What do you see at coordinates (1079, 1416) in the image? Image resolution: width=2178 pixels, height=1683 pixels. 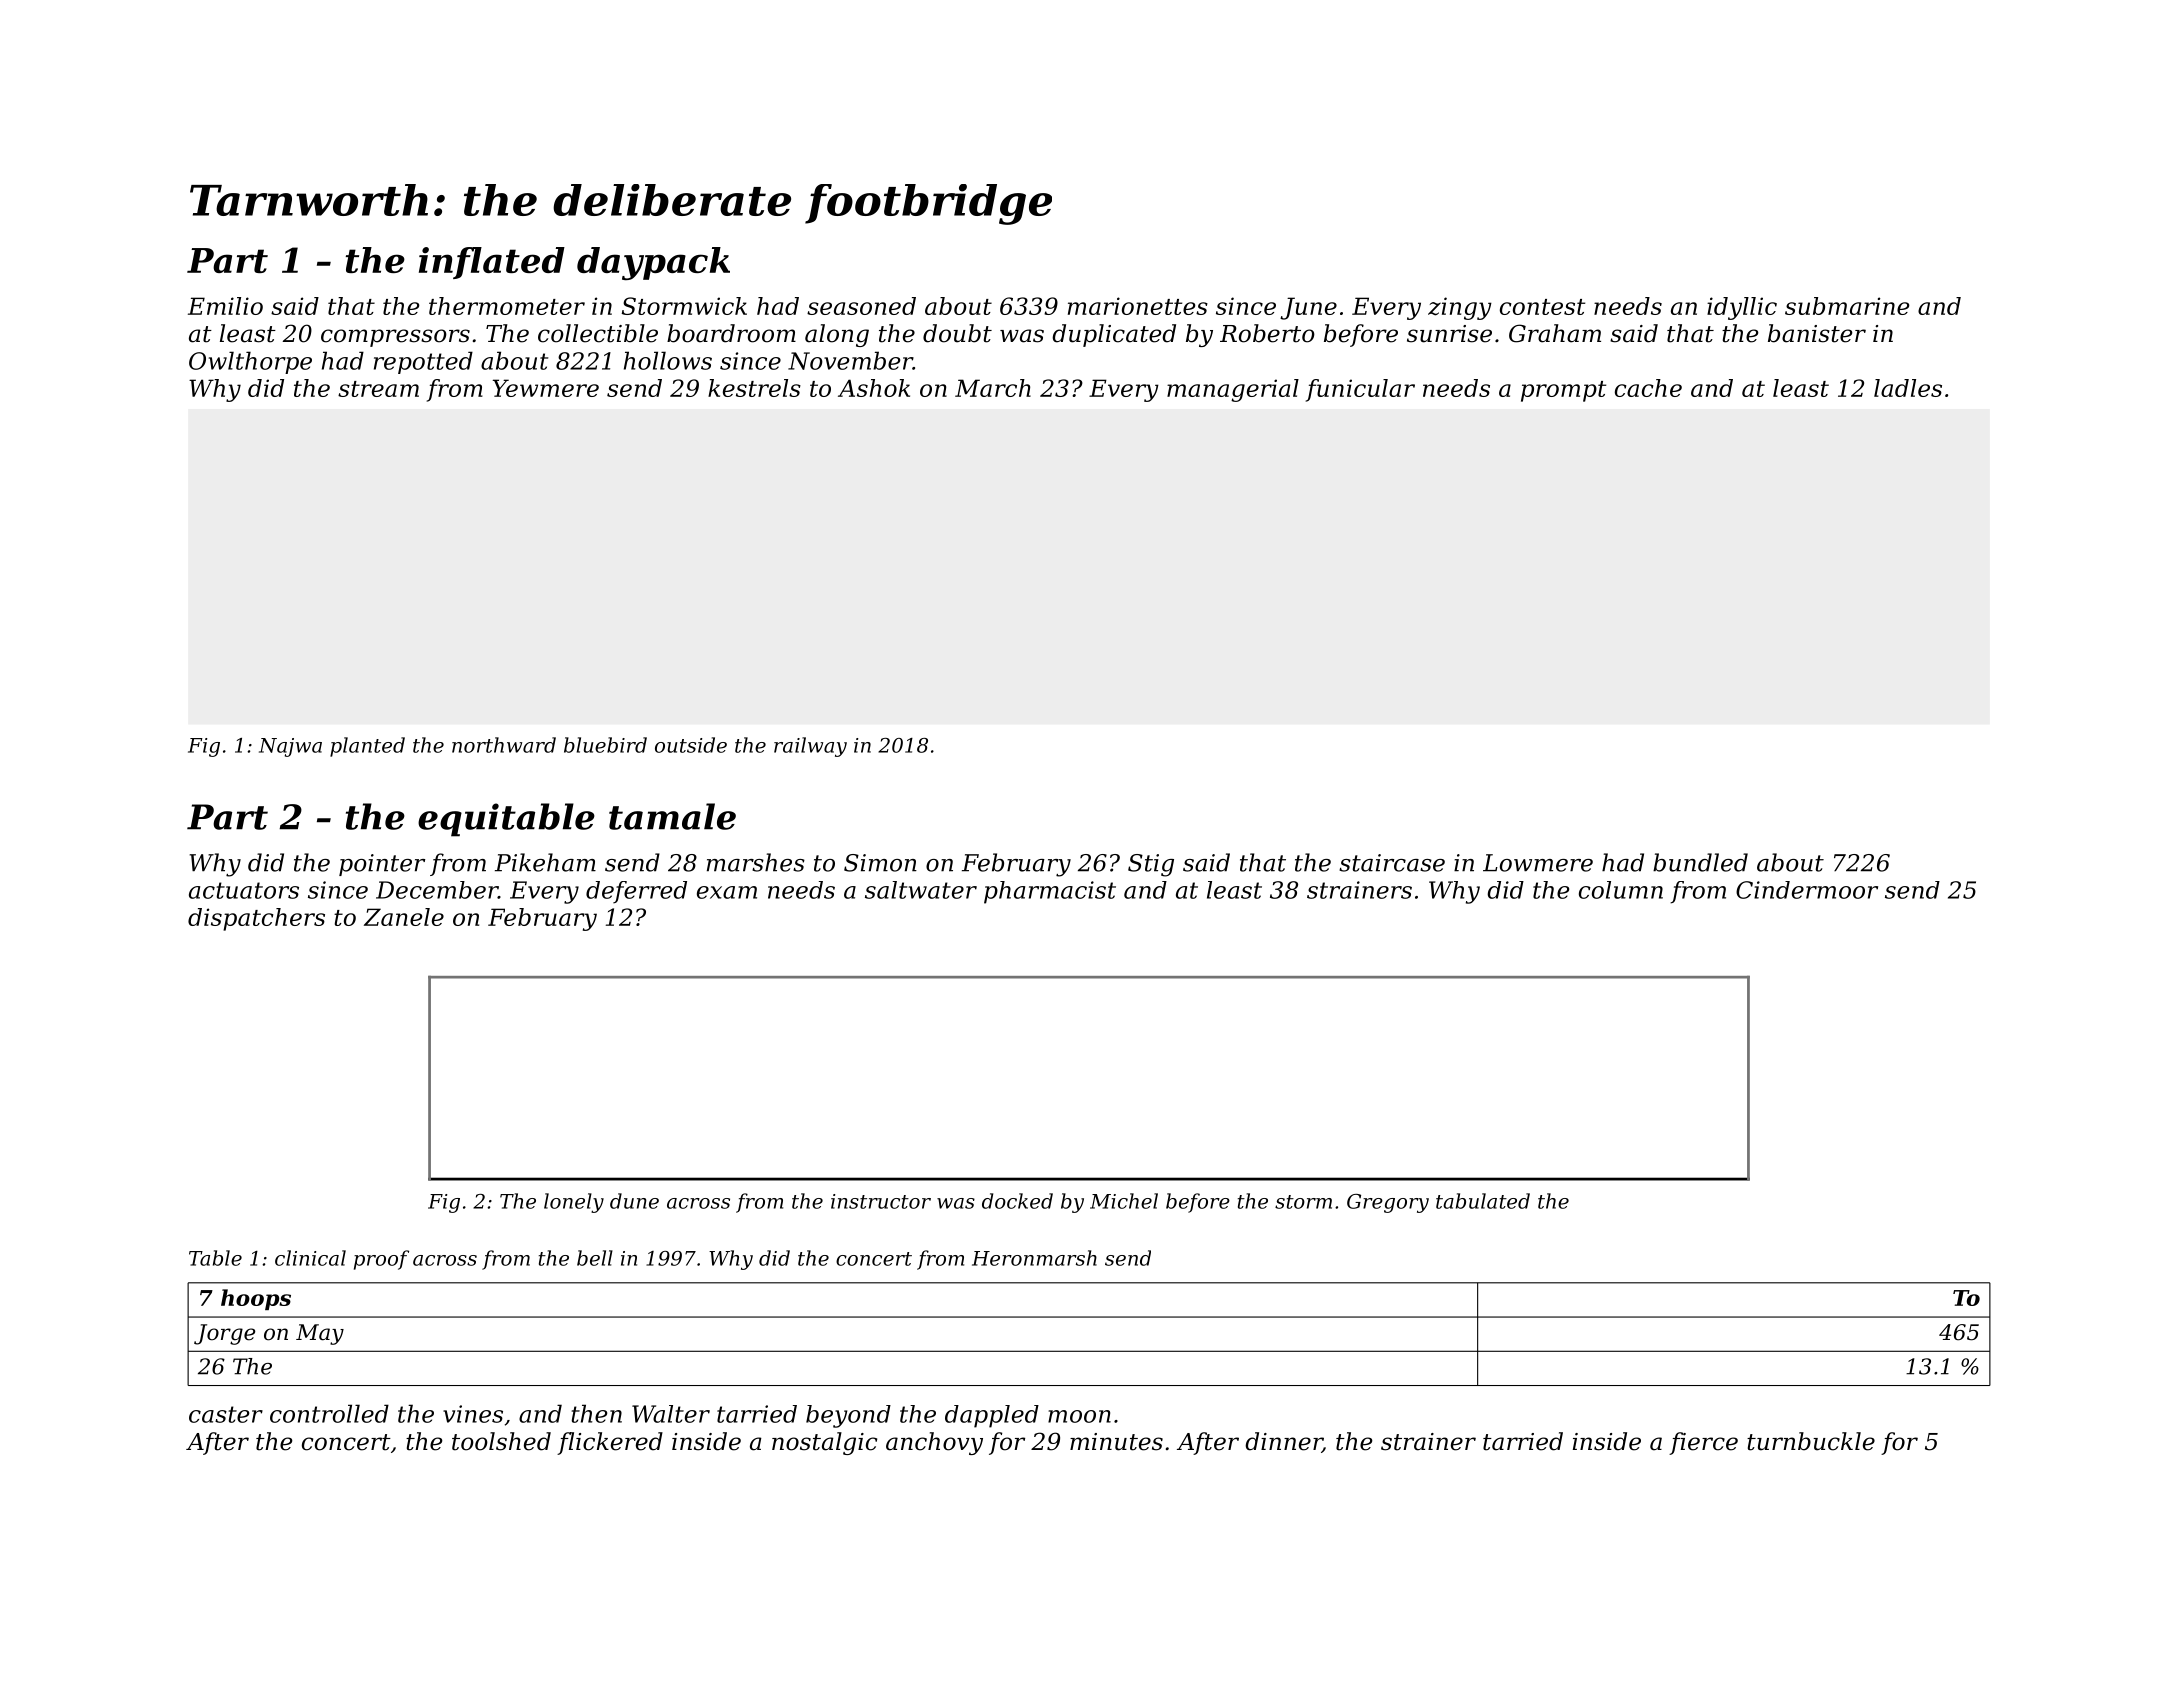 I see `moon` at bounding box center [1079, 1416].
